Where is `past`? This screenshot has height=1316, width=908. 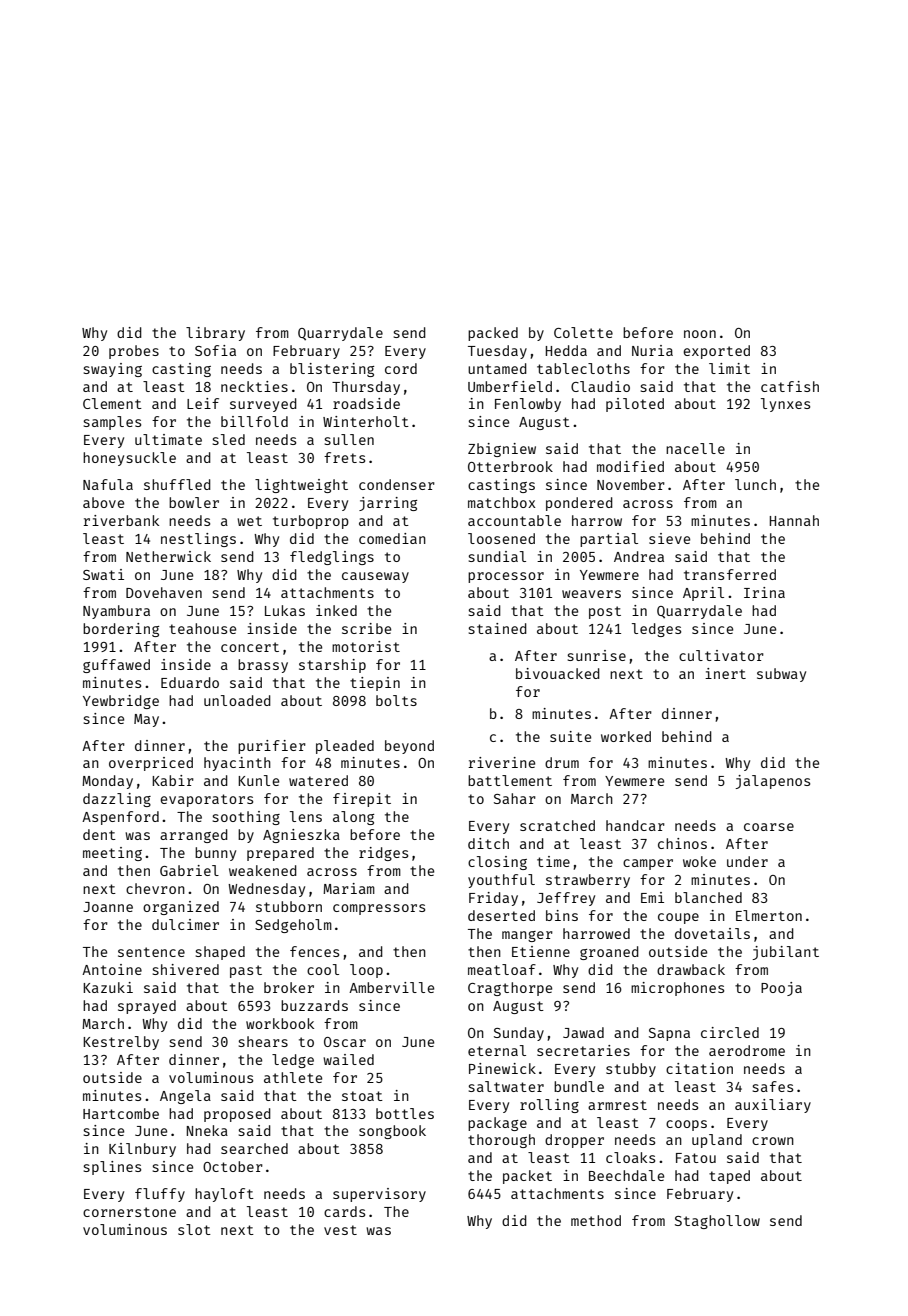
past is located at coordinates (246, 971).
